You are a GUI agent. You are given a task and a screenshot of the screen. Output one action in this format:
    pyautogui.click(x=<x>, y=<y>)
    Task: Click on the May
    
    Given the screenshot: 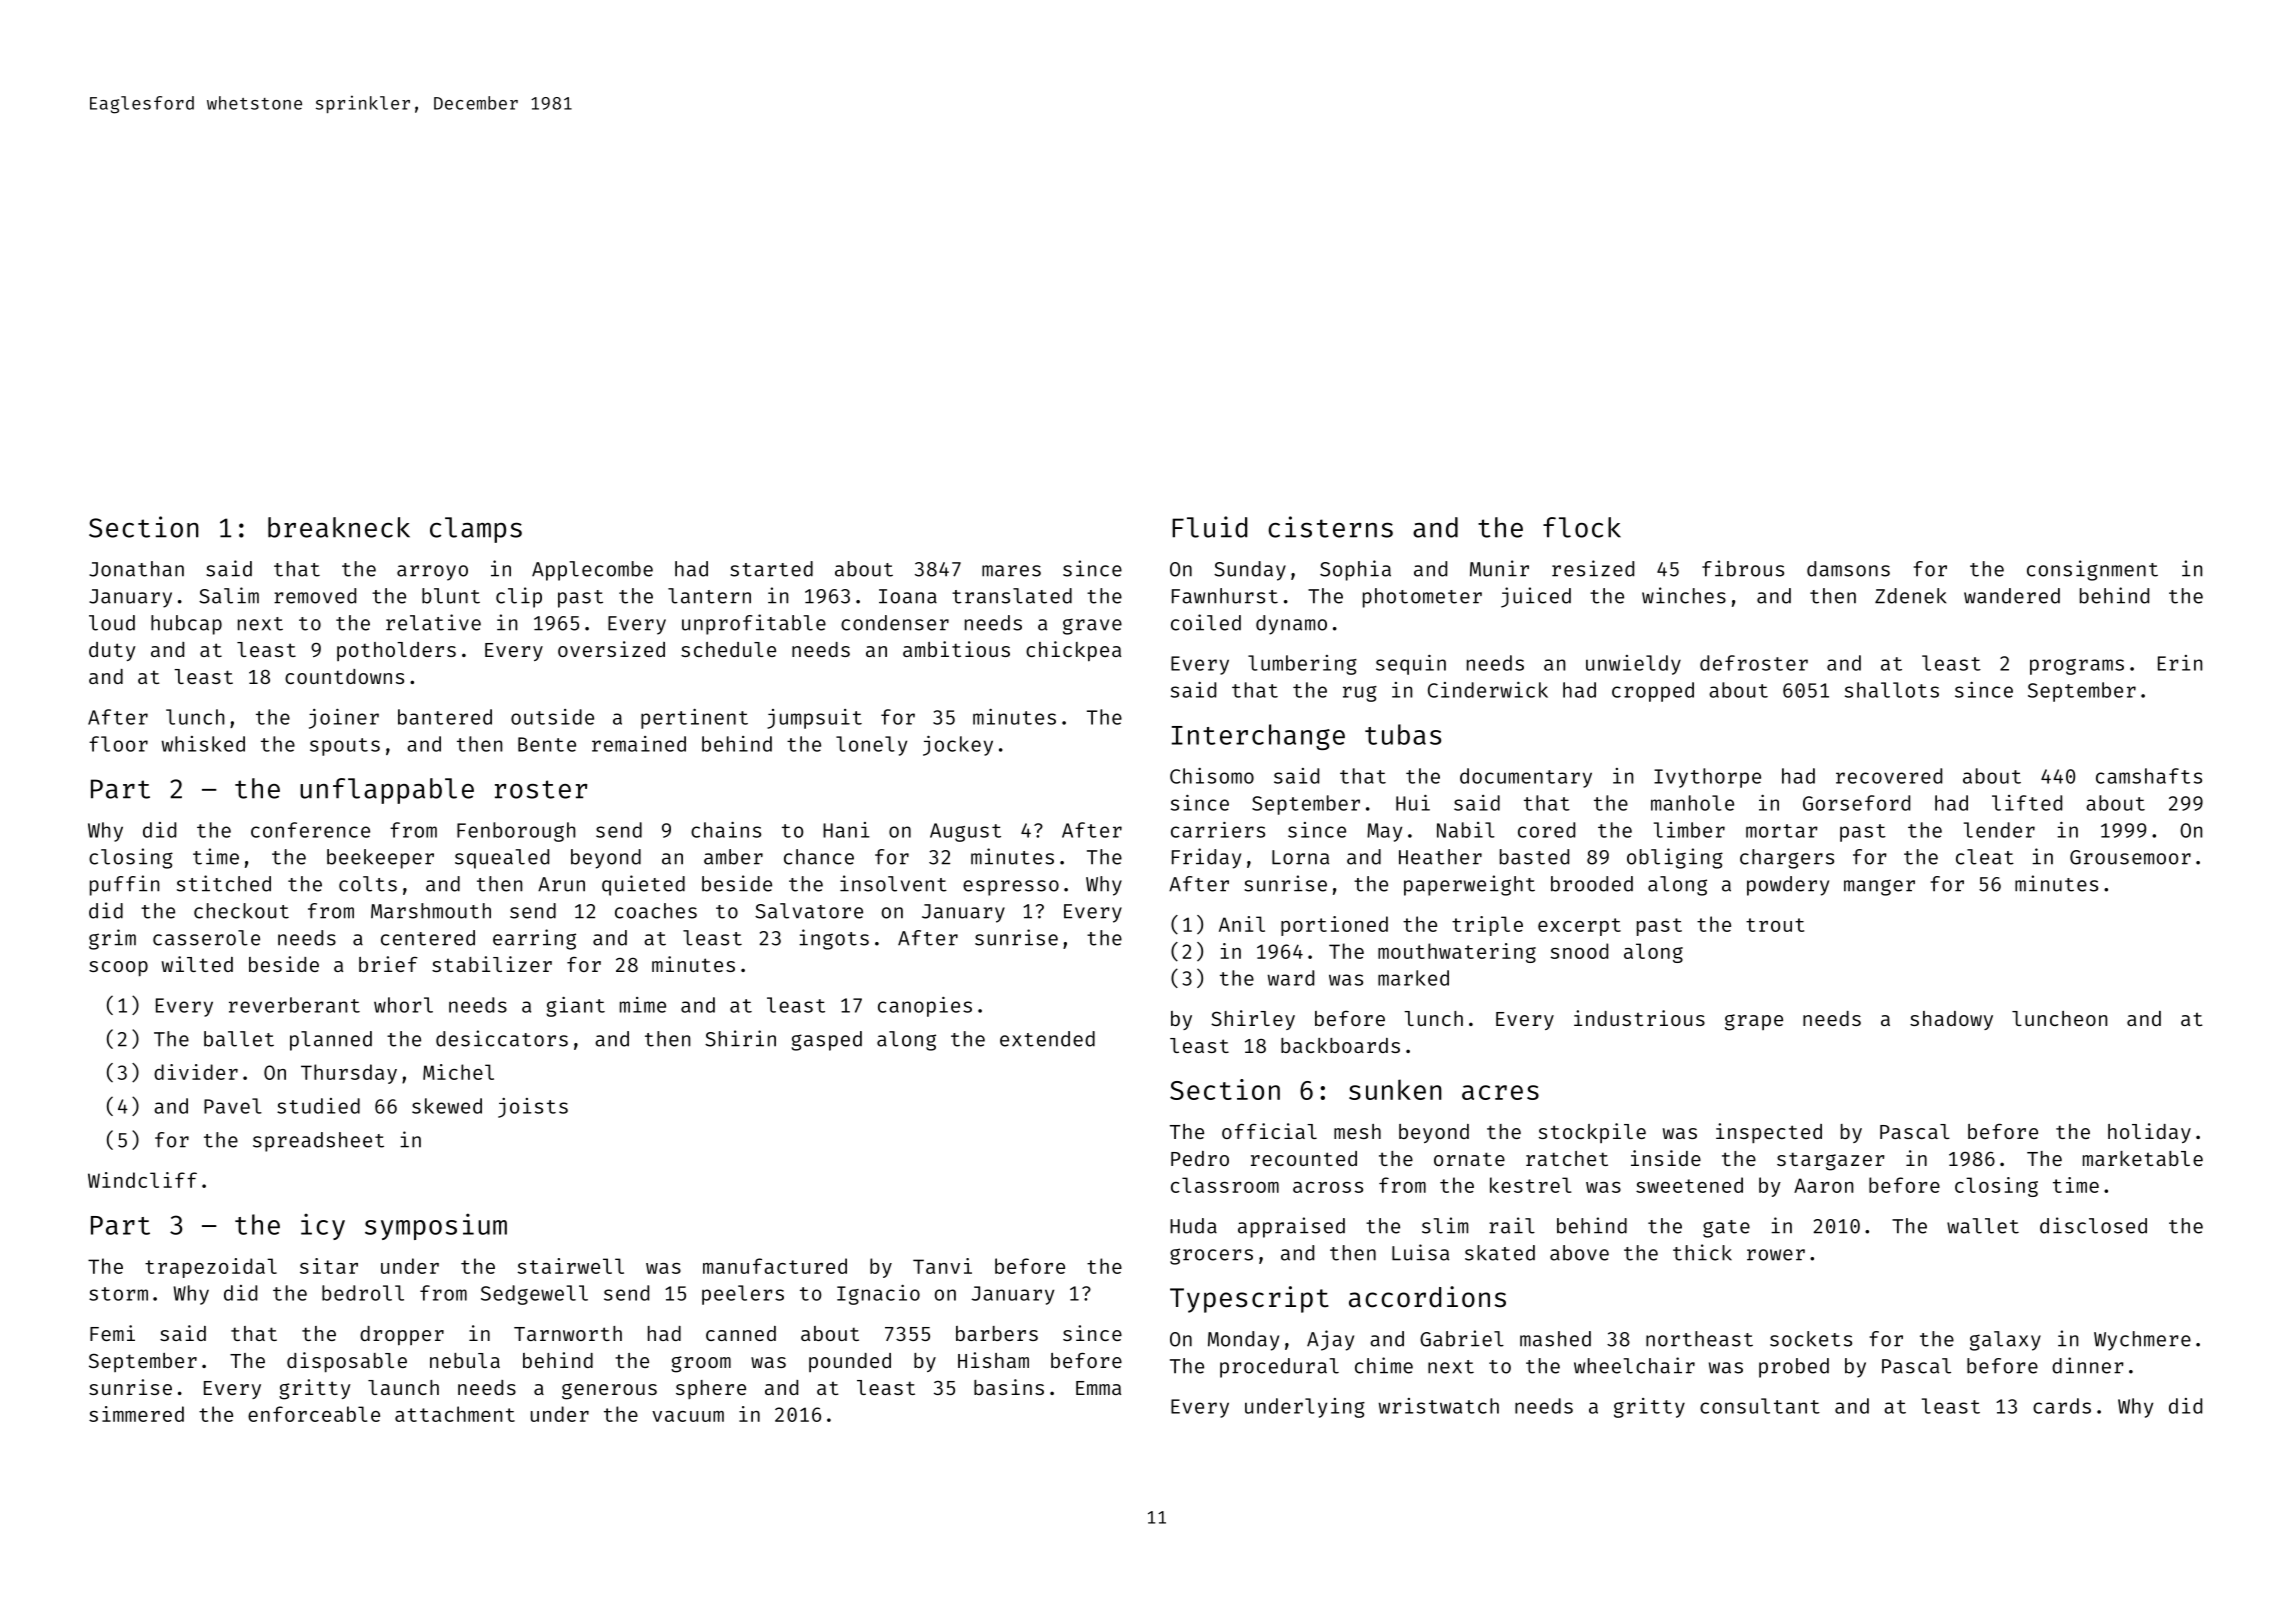 What is the action you would take?
    pyautogui.click(x=1384, y=832)
